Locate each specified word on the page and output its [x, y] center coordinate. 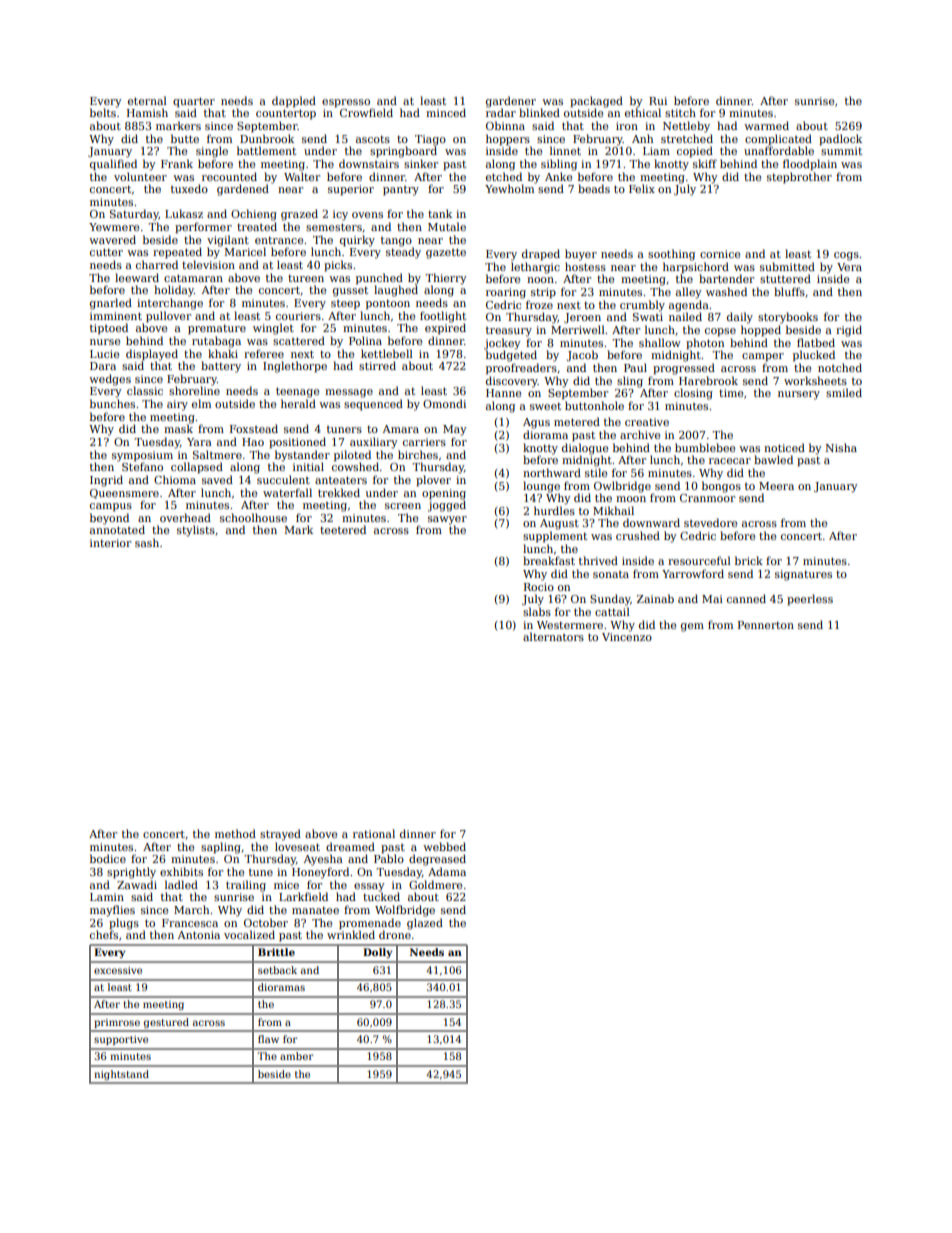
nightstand [121, 1075]
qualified [113, 165]
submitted [787, 266]
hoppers [508, 140]
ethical [643, 112]
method [235, 833]
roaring [506, 293]
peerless [810, 600]
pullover [168, 317]
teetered [343, 529]
